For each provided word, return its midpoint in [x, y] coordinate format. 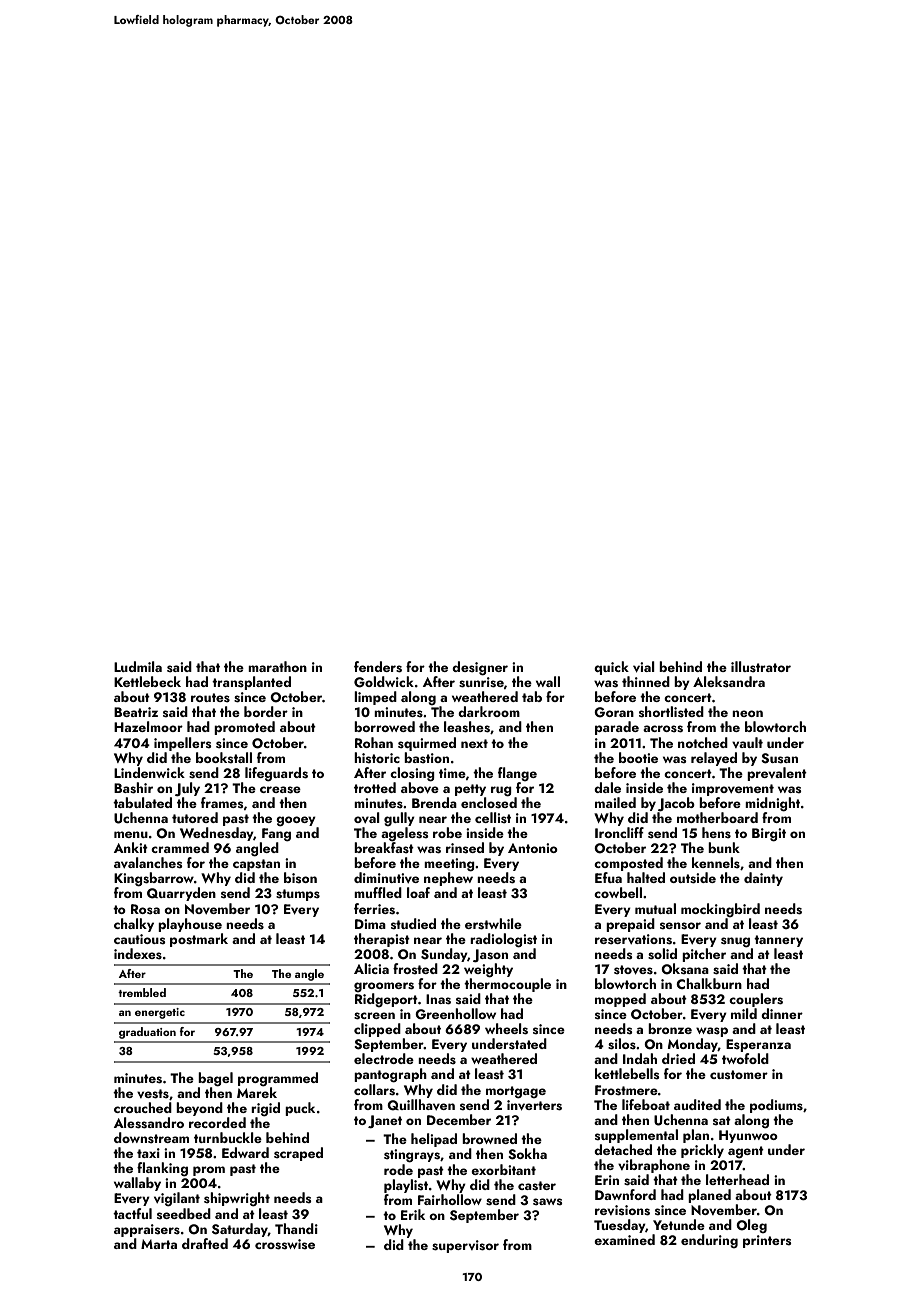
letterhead [737, 1179]
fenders [378, 667]
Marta [159, 1244]
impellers [183, 744]
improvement [733, 789]
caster [537, 1186]
